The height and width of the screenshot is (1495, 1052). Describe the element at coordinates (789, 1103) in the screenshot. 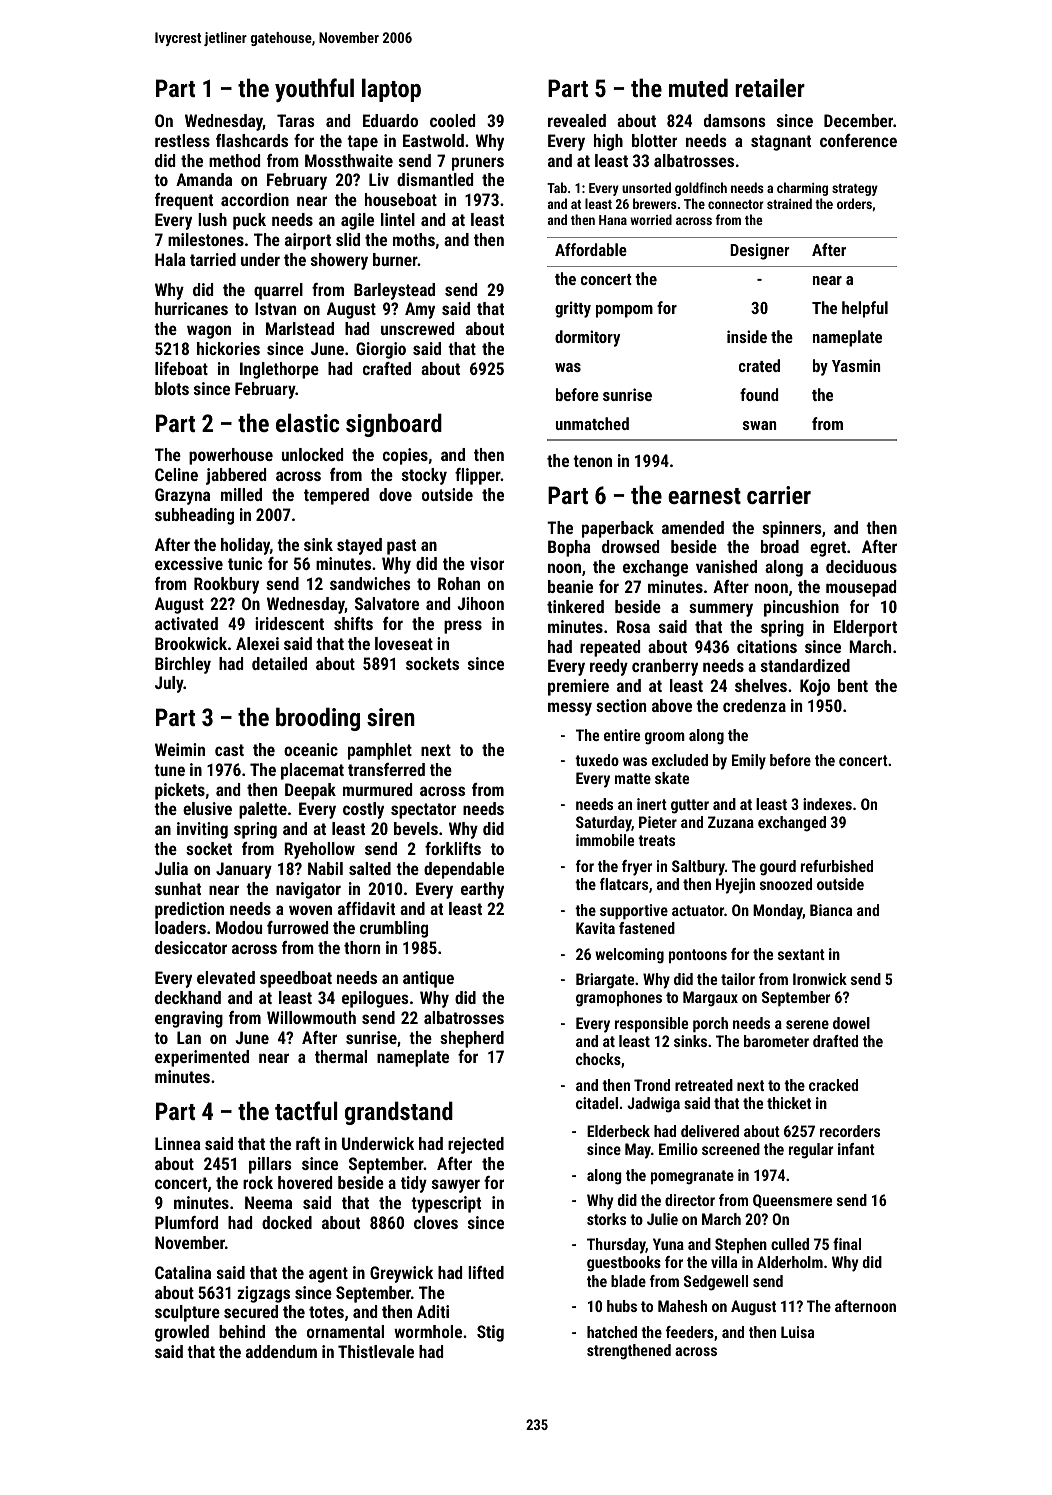

I see `thicket` at that location.
